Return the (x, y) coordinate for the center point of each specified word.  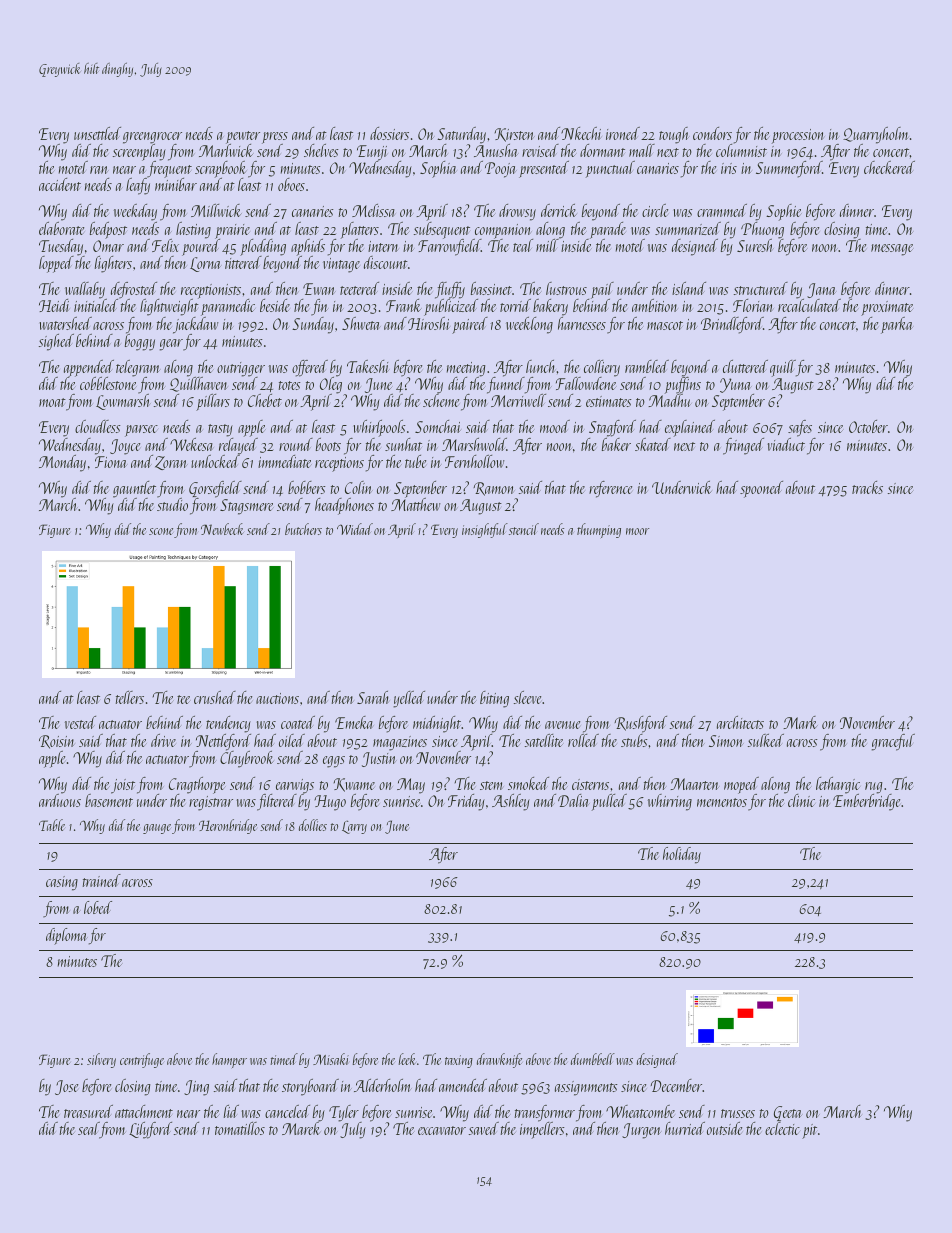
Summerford (789, 169)
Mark (800, 722)
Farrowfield (449, 247)
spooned (761, 489)
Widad (355, 529)
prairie (232, 231)
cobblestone (108, 383)
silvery (101, 1060)
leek (407, 1059)
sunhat (403, 444)
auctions (277, 698)
